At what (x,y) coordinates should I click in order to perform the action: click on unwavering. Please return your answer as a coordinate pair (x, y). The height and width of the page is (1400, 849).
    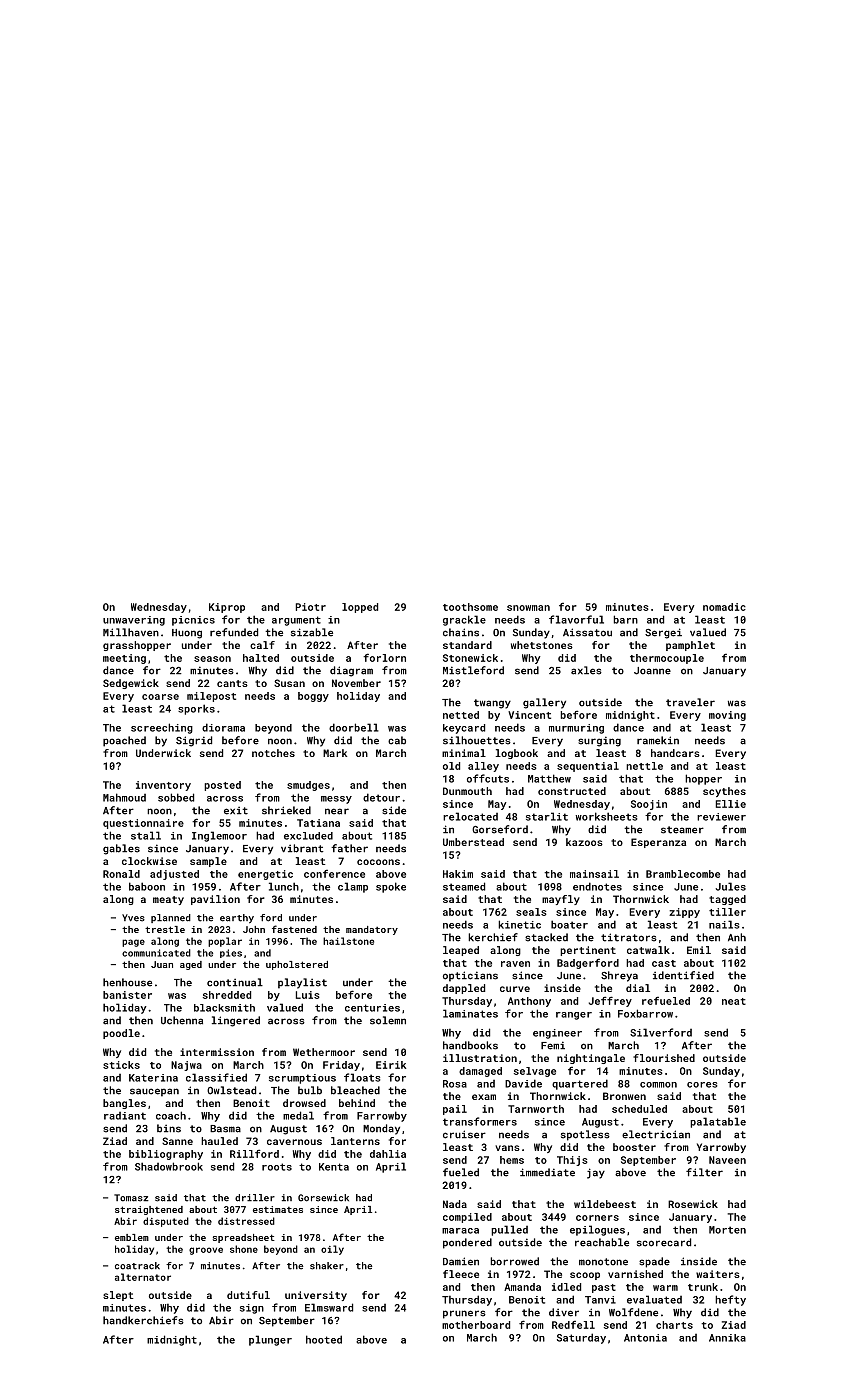
    Looking at the image, I should click on (134, 621).
